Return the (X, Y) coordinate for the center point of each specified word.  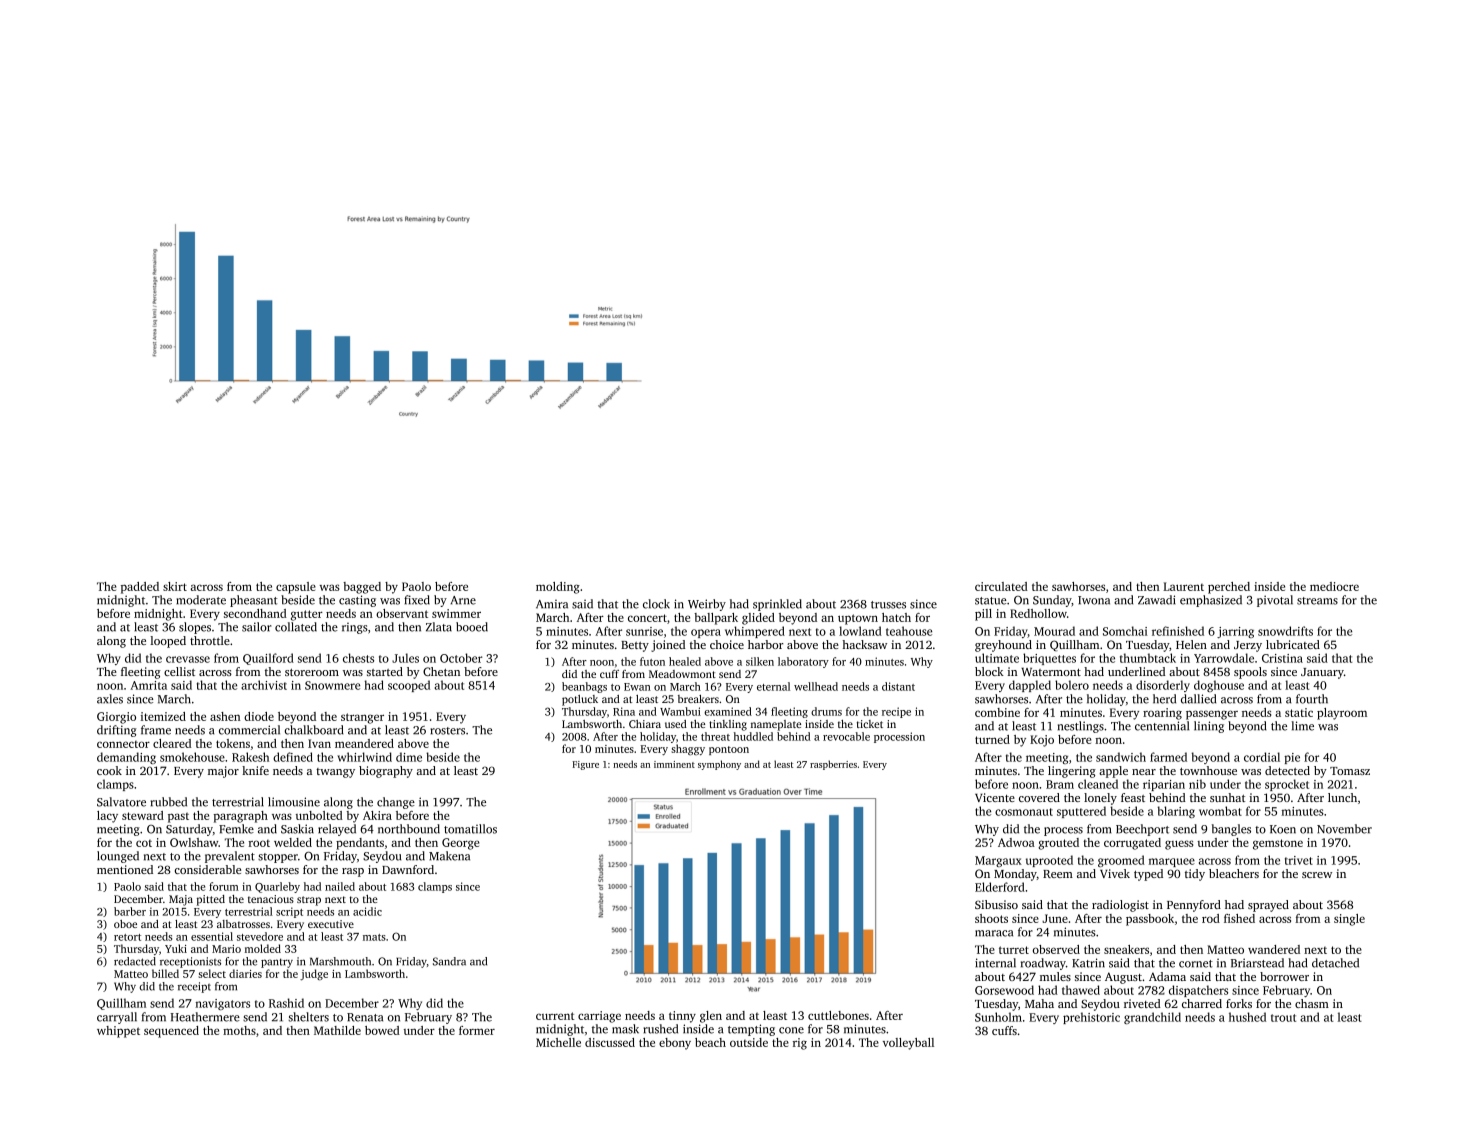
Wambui (680, 711)
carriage (599, 1017)
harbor (766, 644)
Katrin (1088, 963)
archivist (264, 685)
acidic (367, 911)
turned (992, 739)
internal (995, 963)
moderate (201, 600)
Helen (1191, 644)
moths (239, 1030)
